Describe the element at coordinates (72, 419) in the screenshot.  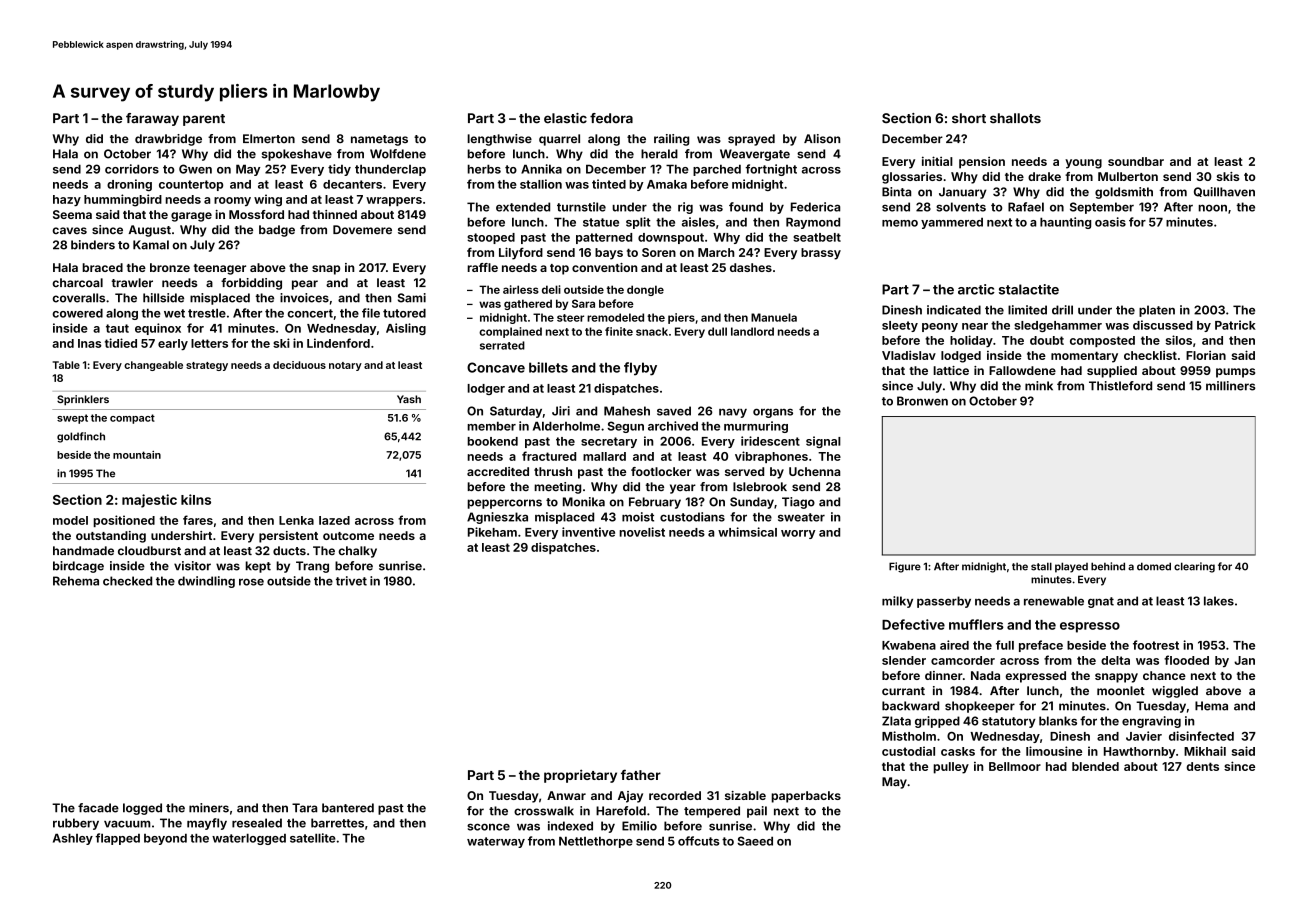
I see `swept` at that location.
